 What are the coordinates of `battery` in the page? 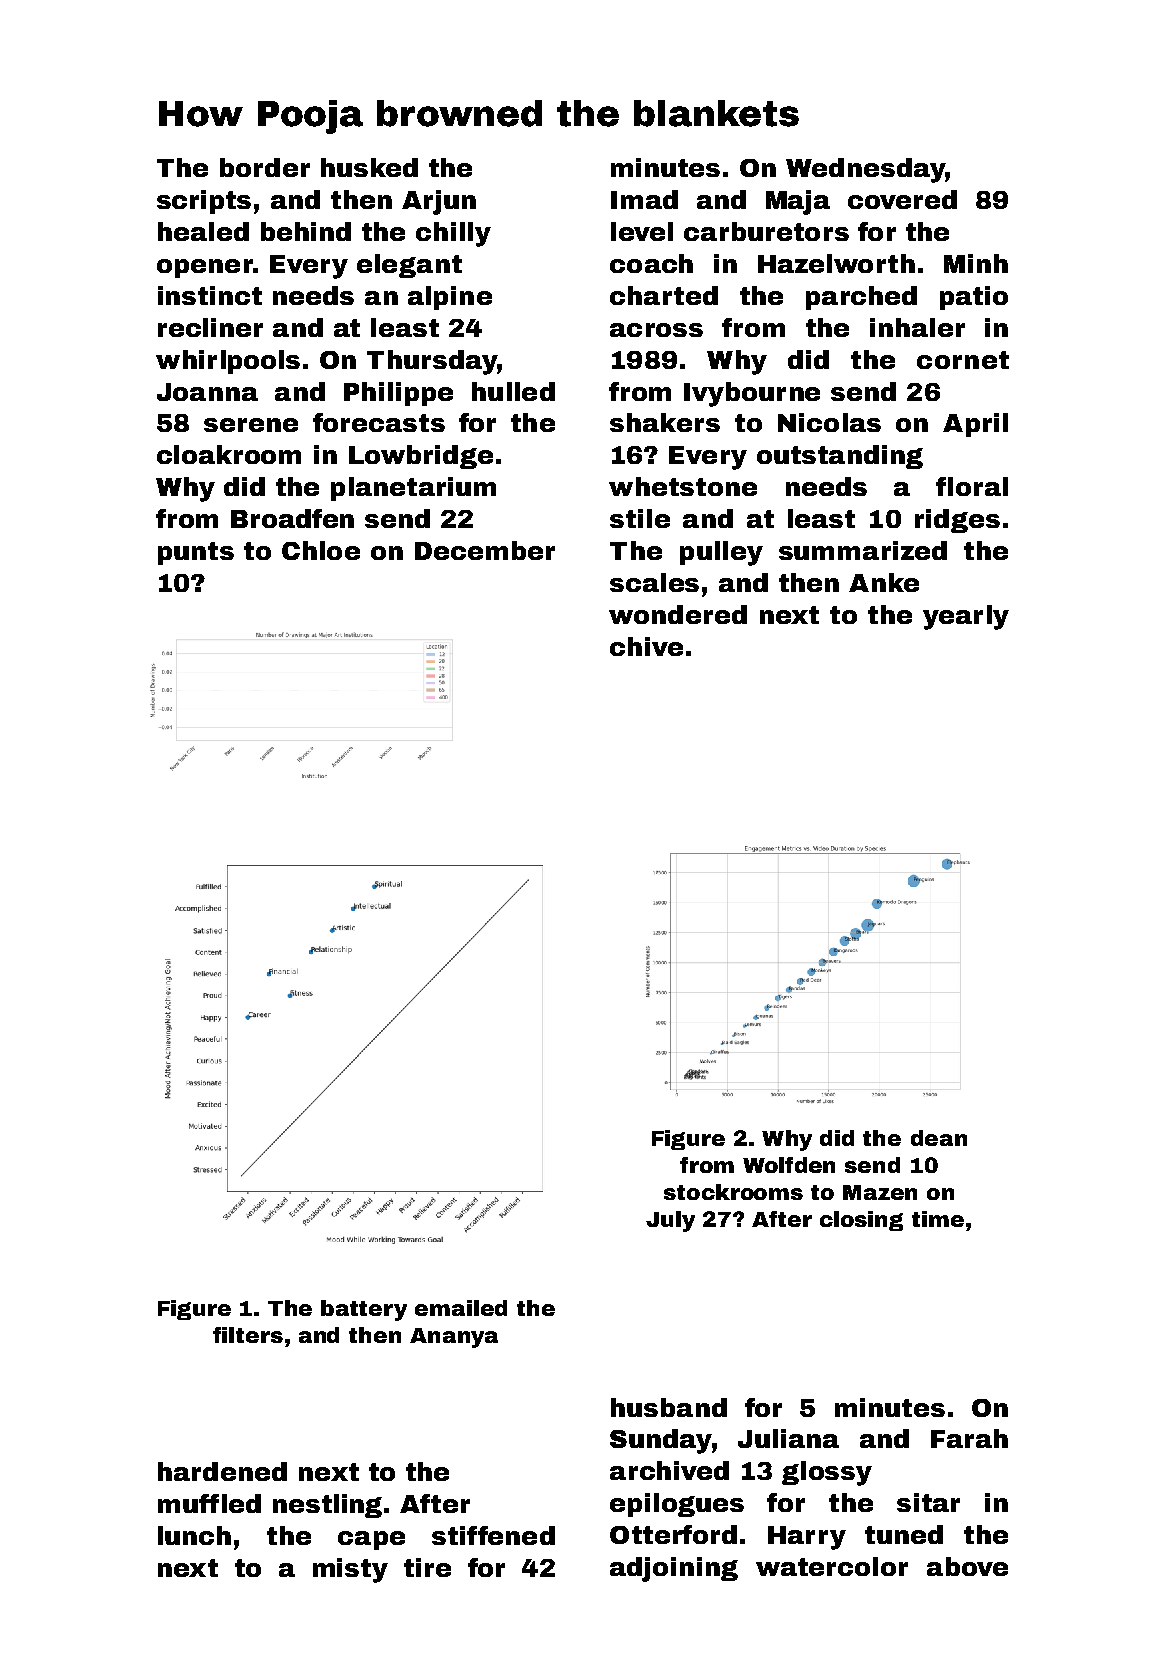 It's located at (364, 1310).
